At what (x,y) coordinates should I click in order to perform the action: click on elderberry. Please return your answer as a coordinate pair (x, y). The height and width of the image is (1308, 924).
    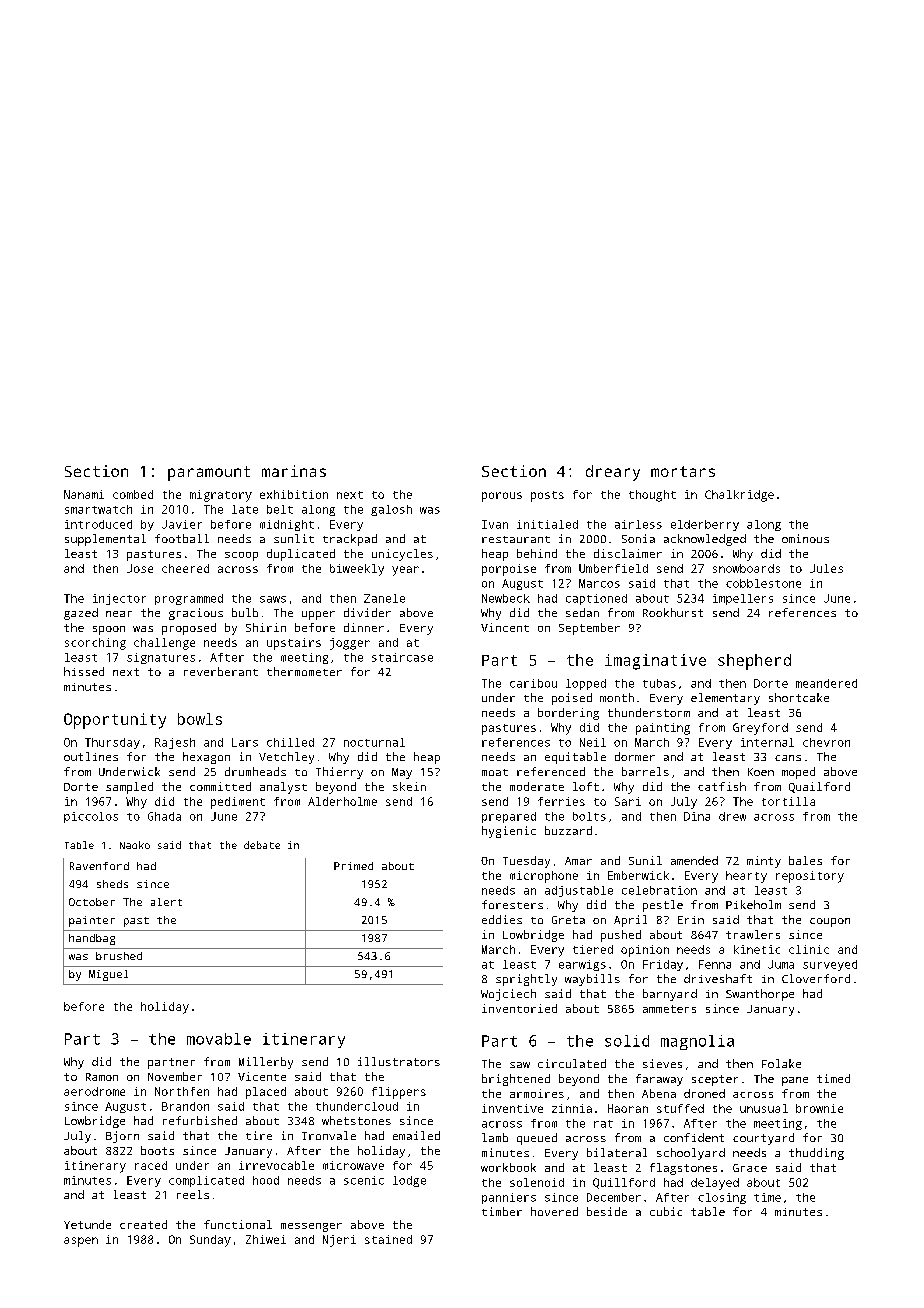
    Looking at the image, I should click on (705, 525).
